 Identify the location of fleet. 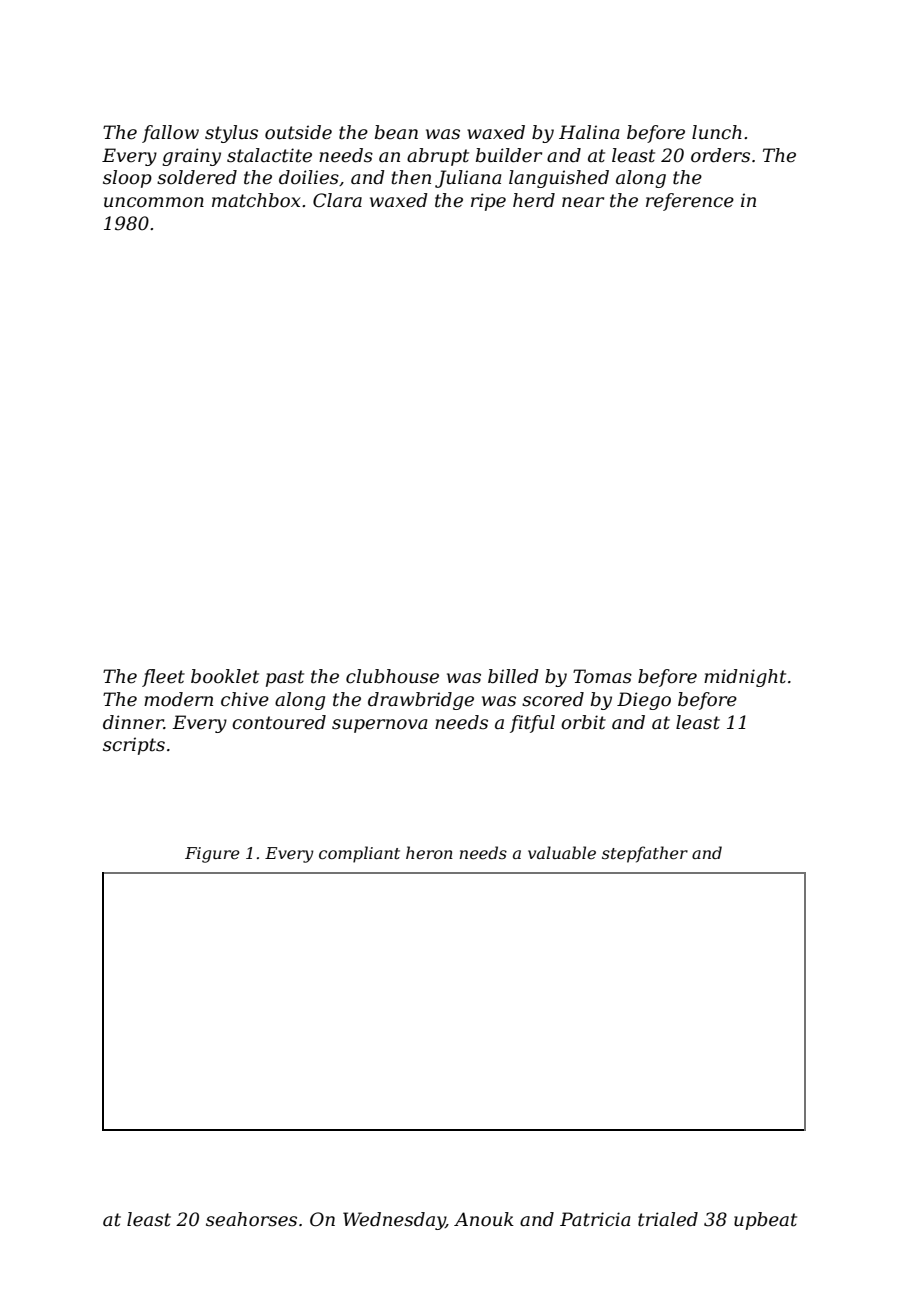
(163, 678).
